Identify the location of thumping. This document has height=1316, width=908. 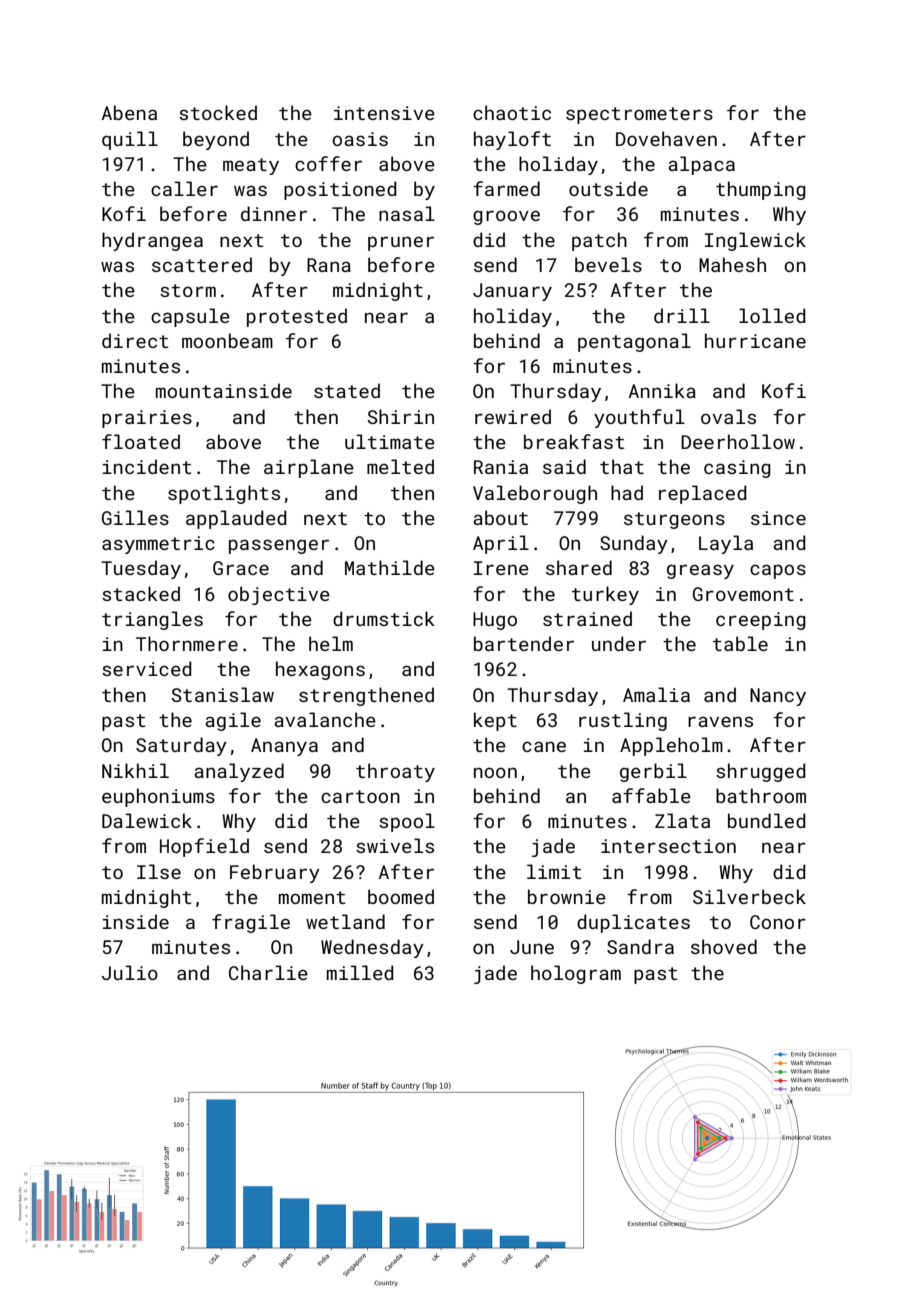
(761, 190).
